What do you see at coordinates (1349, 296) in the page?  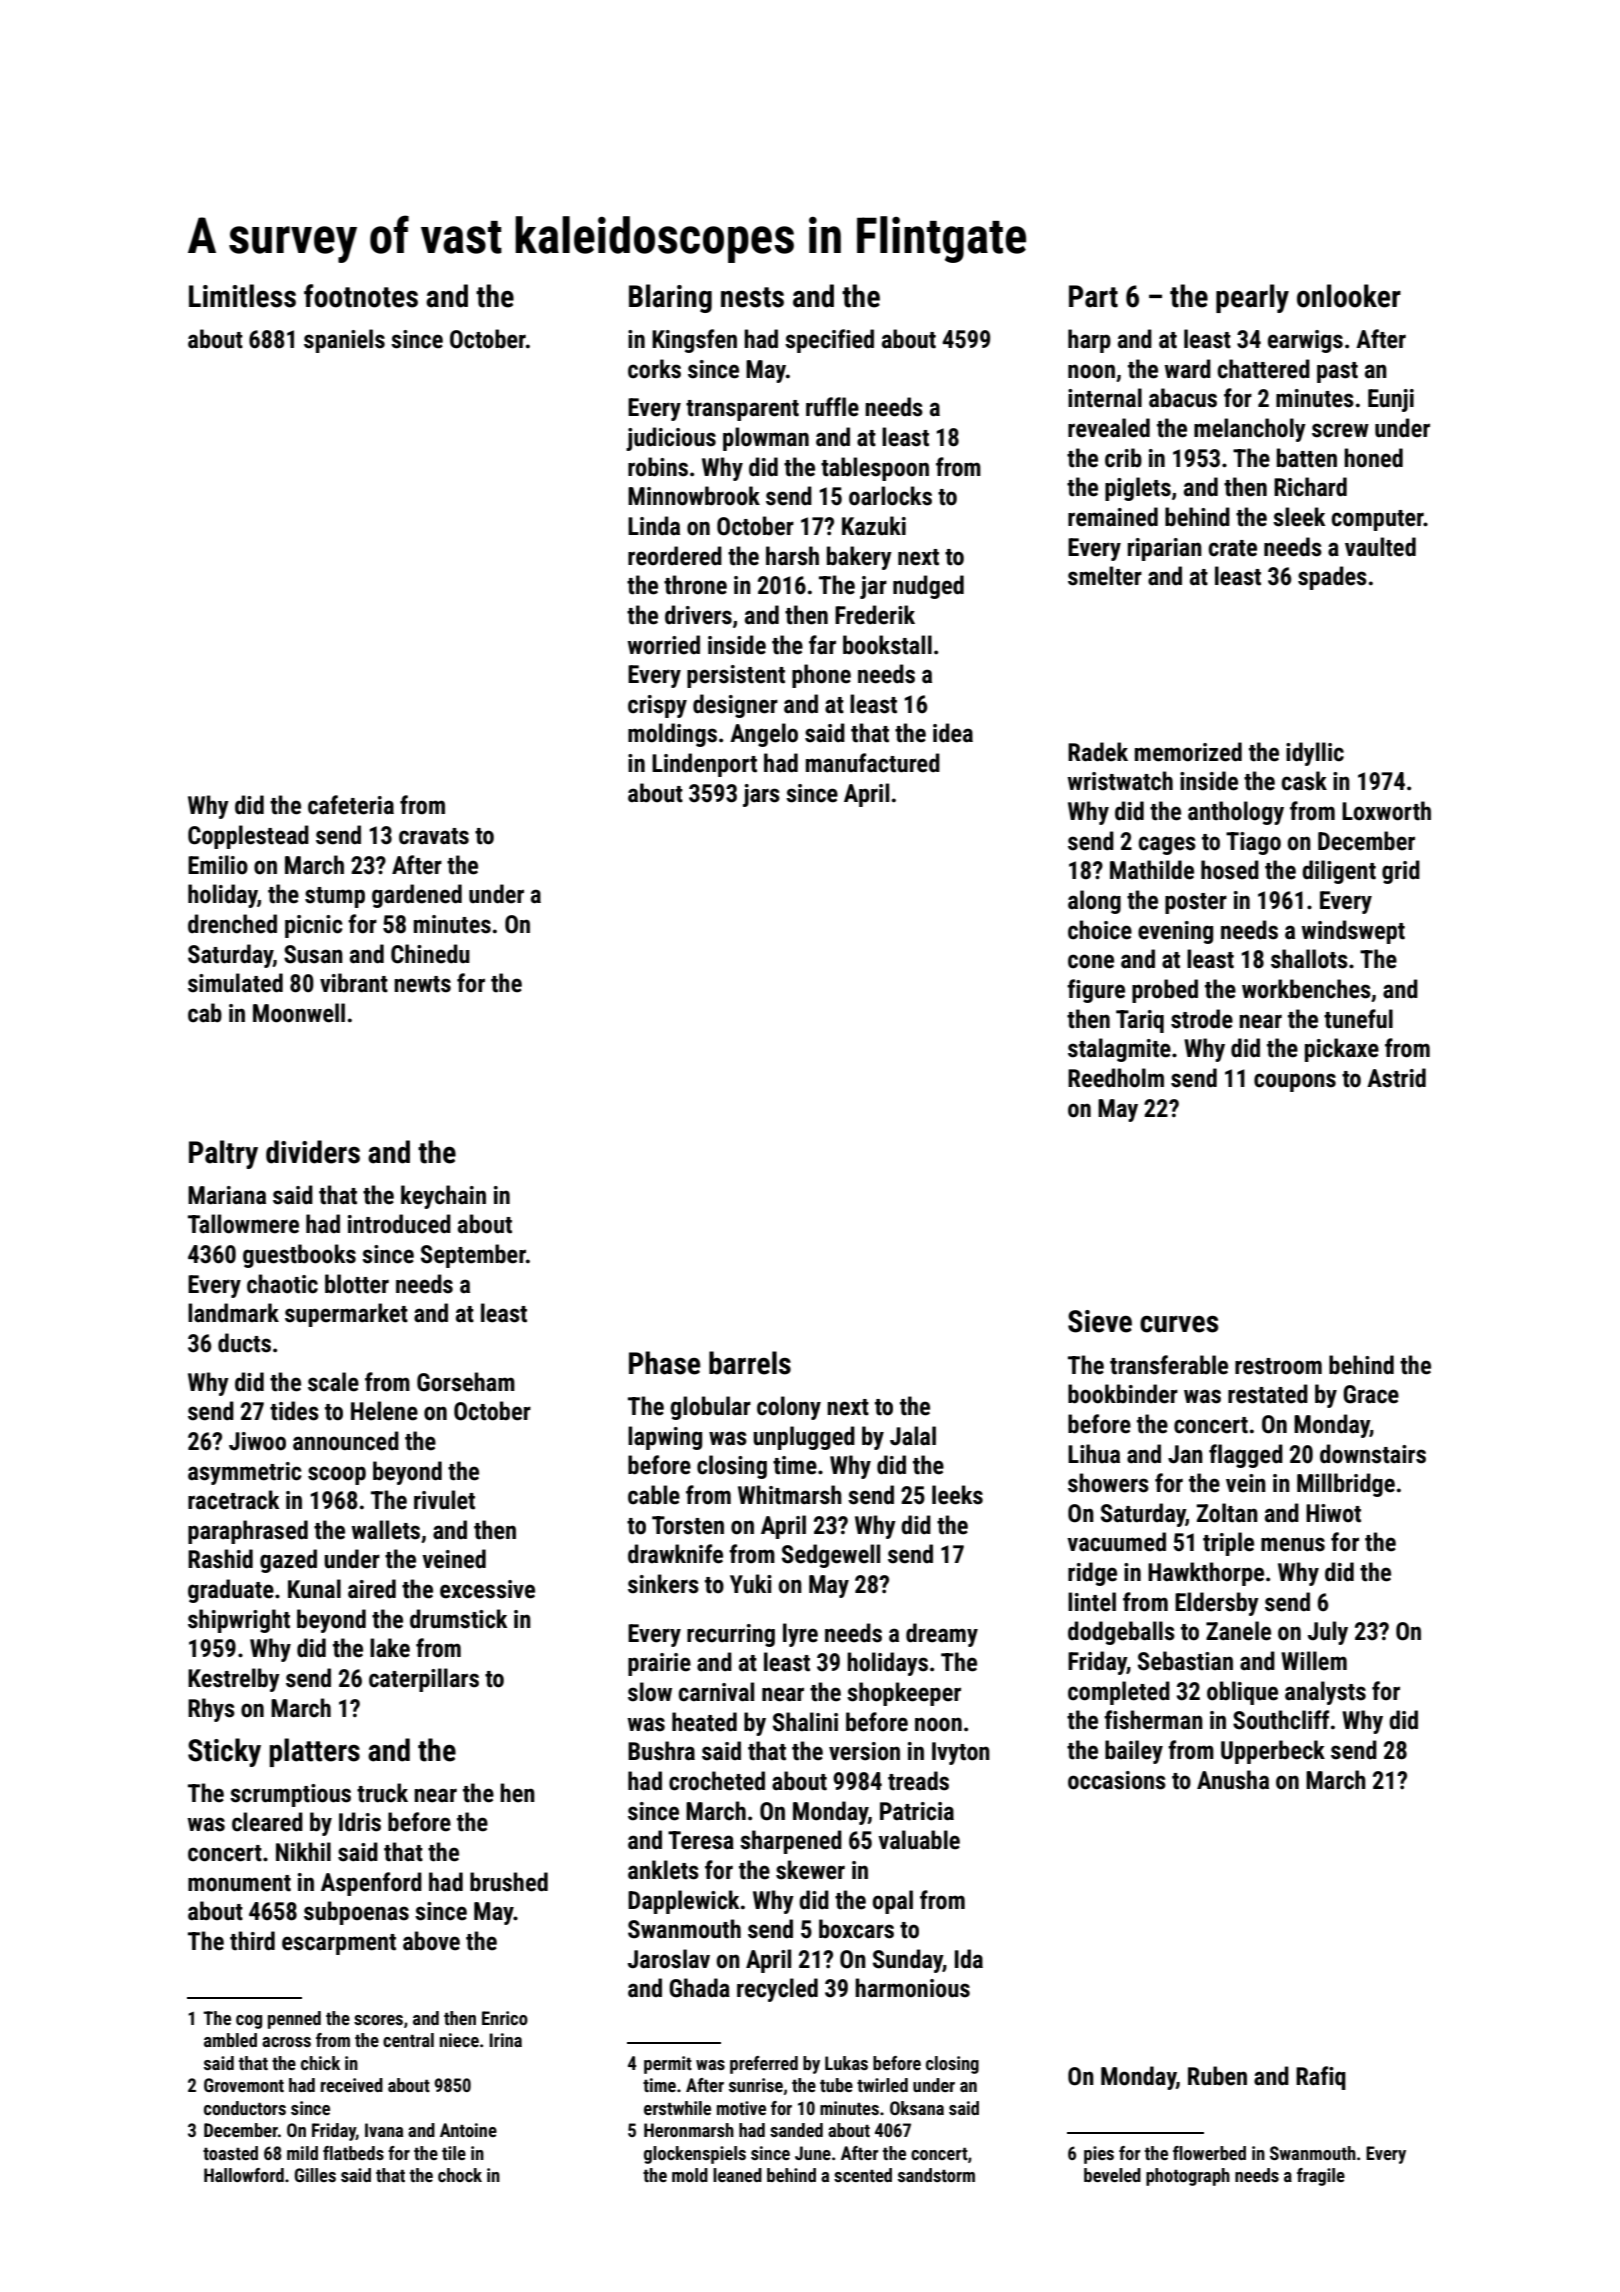 I see `onlooker` at bounding box center [1349, 296].
